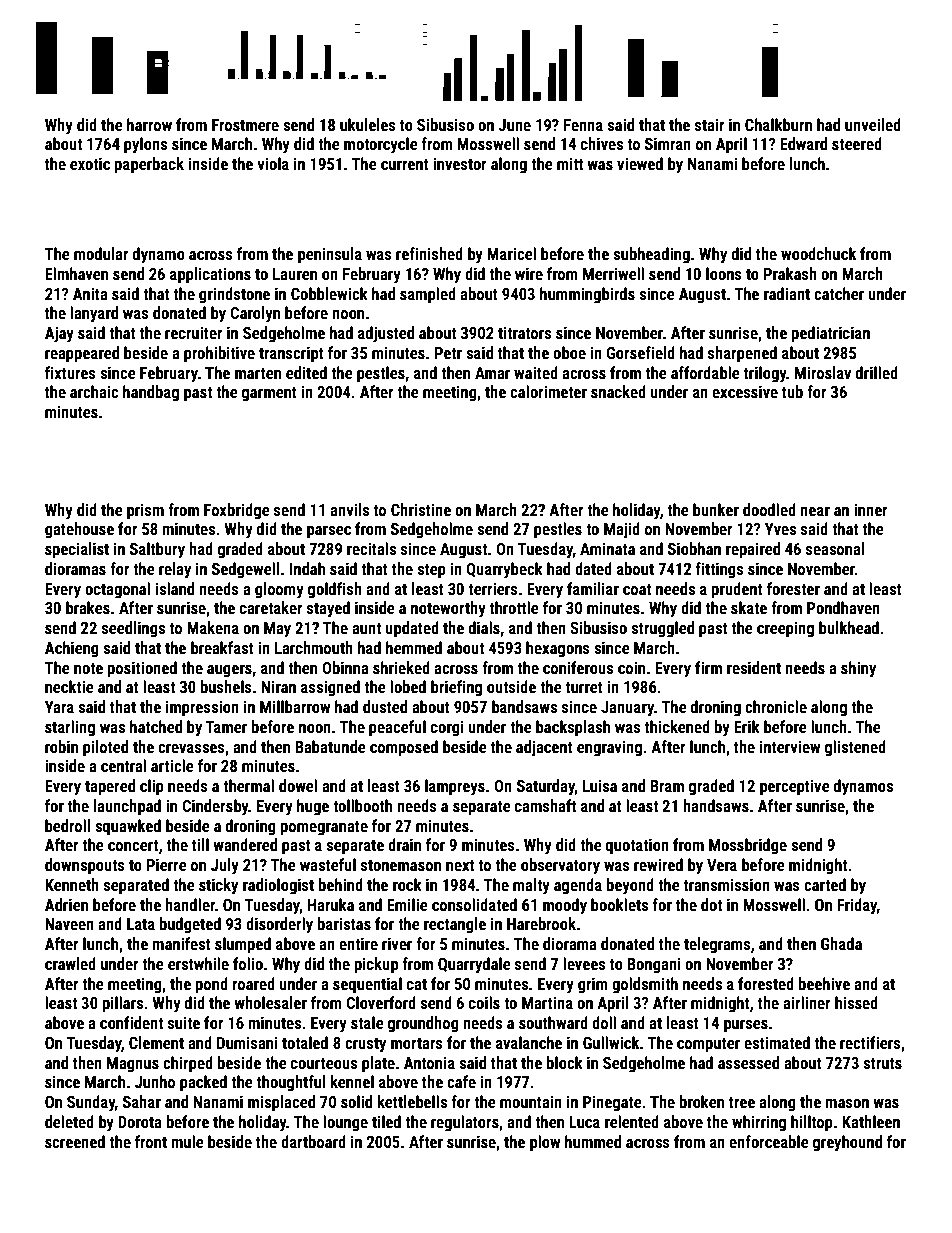 Image resolution: width=952 pixels, height=1233 pixels. Describe the element at coordinates (358, 943) in the page. I see `entire` at that location.
